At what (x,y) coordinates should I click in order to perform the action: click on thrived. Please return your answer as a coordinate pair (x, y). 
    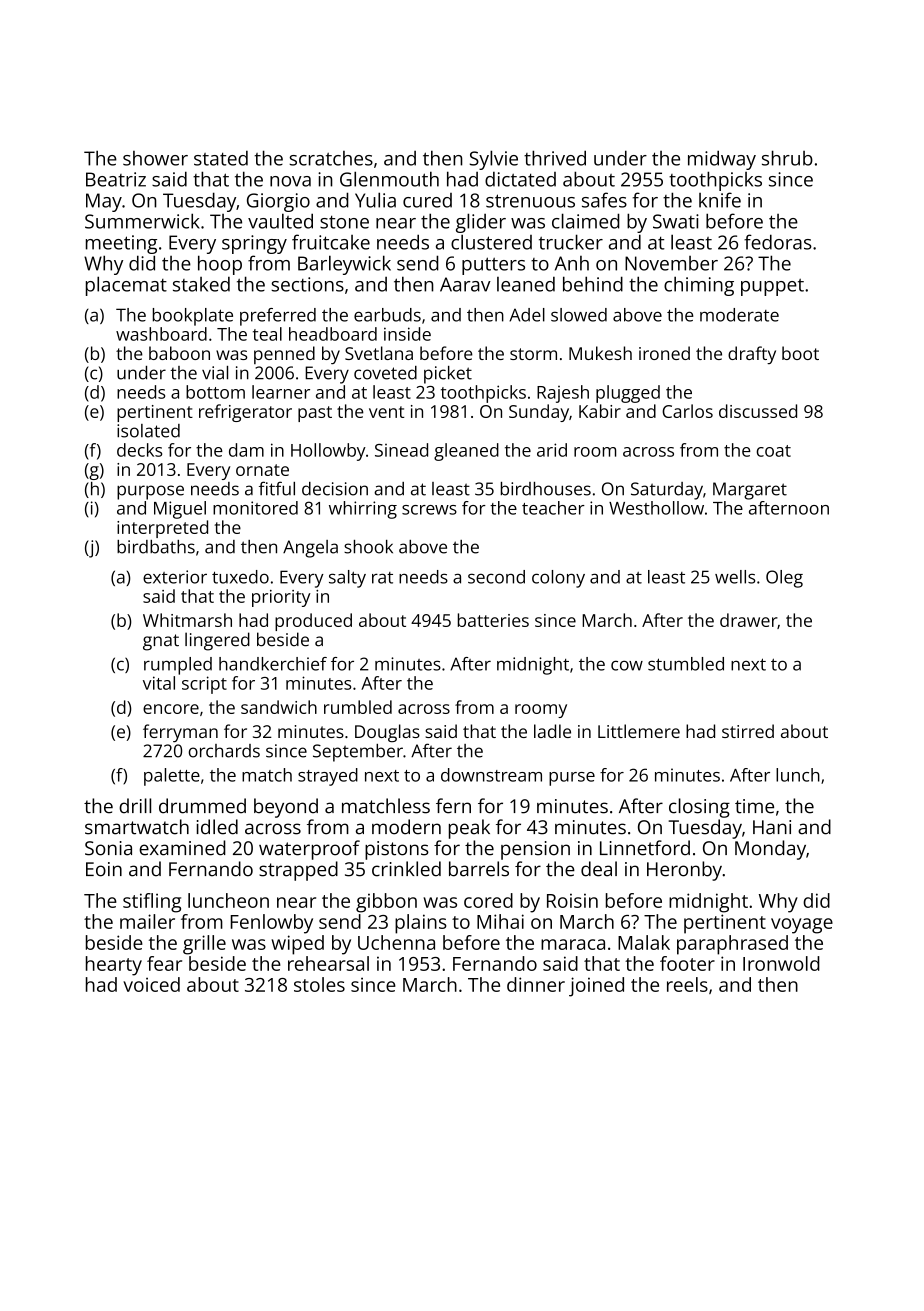
    Looking at the image, I should click on (555, 158).
